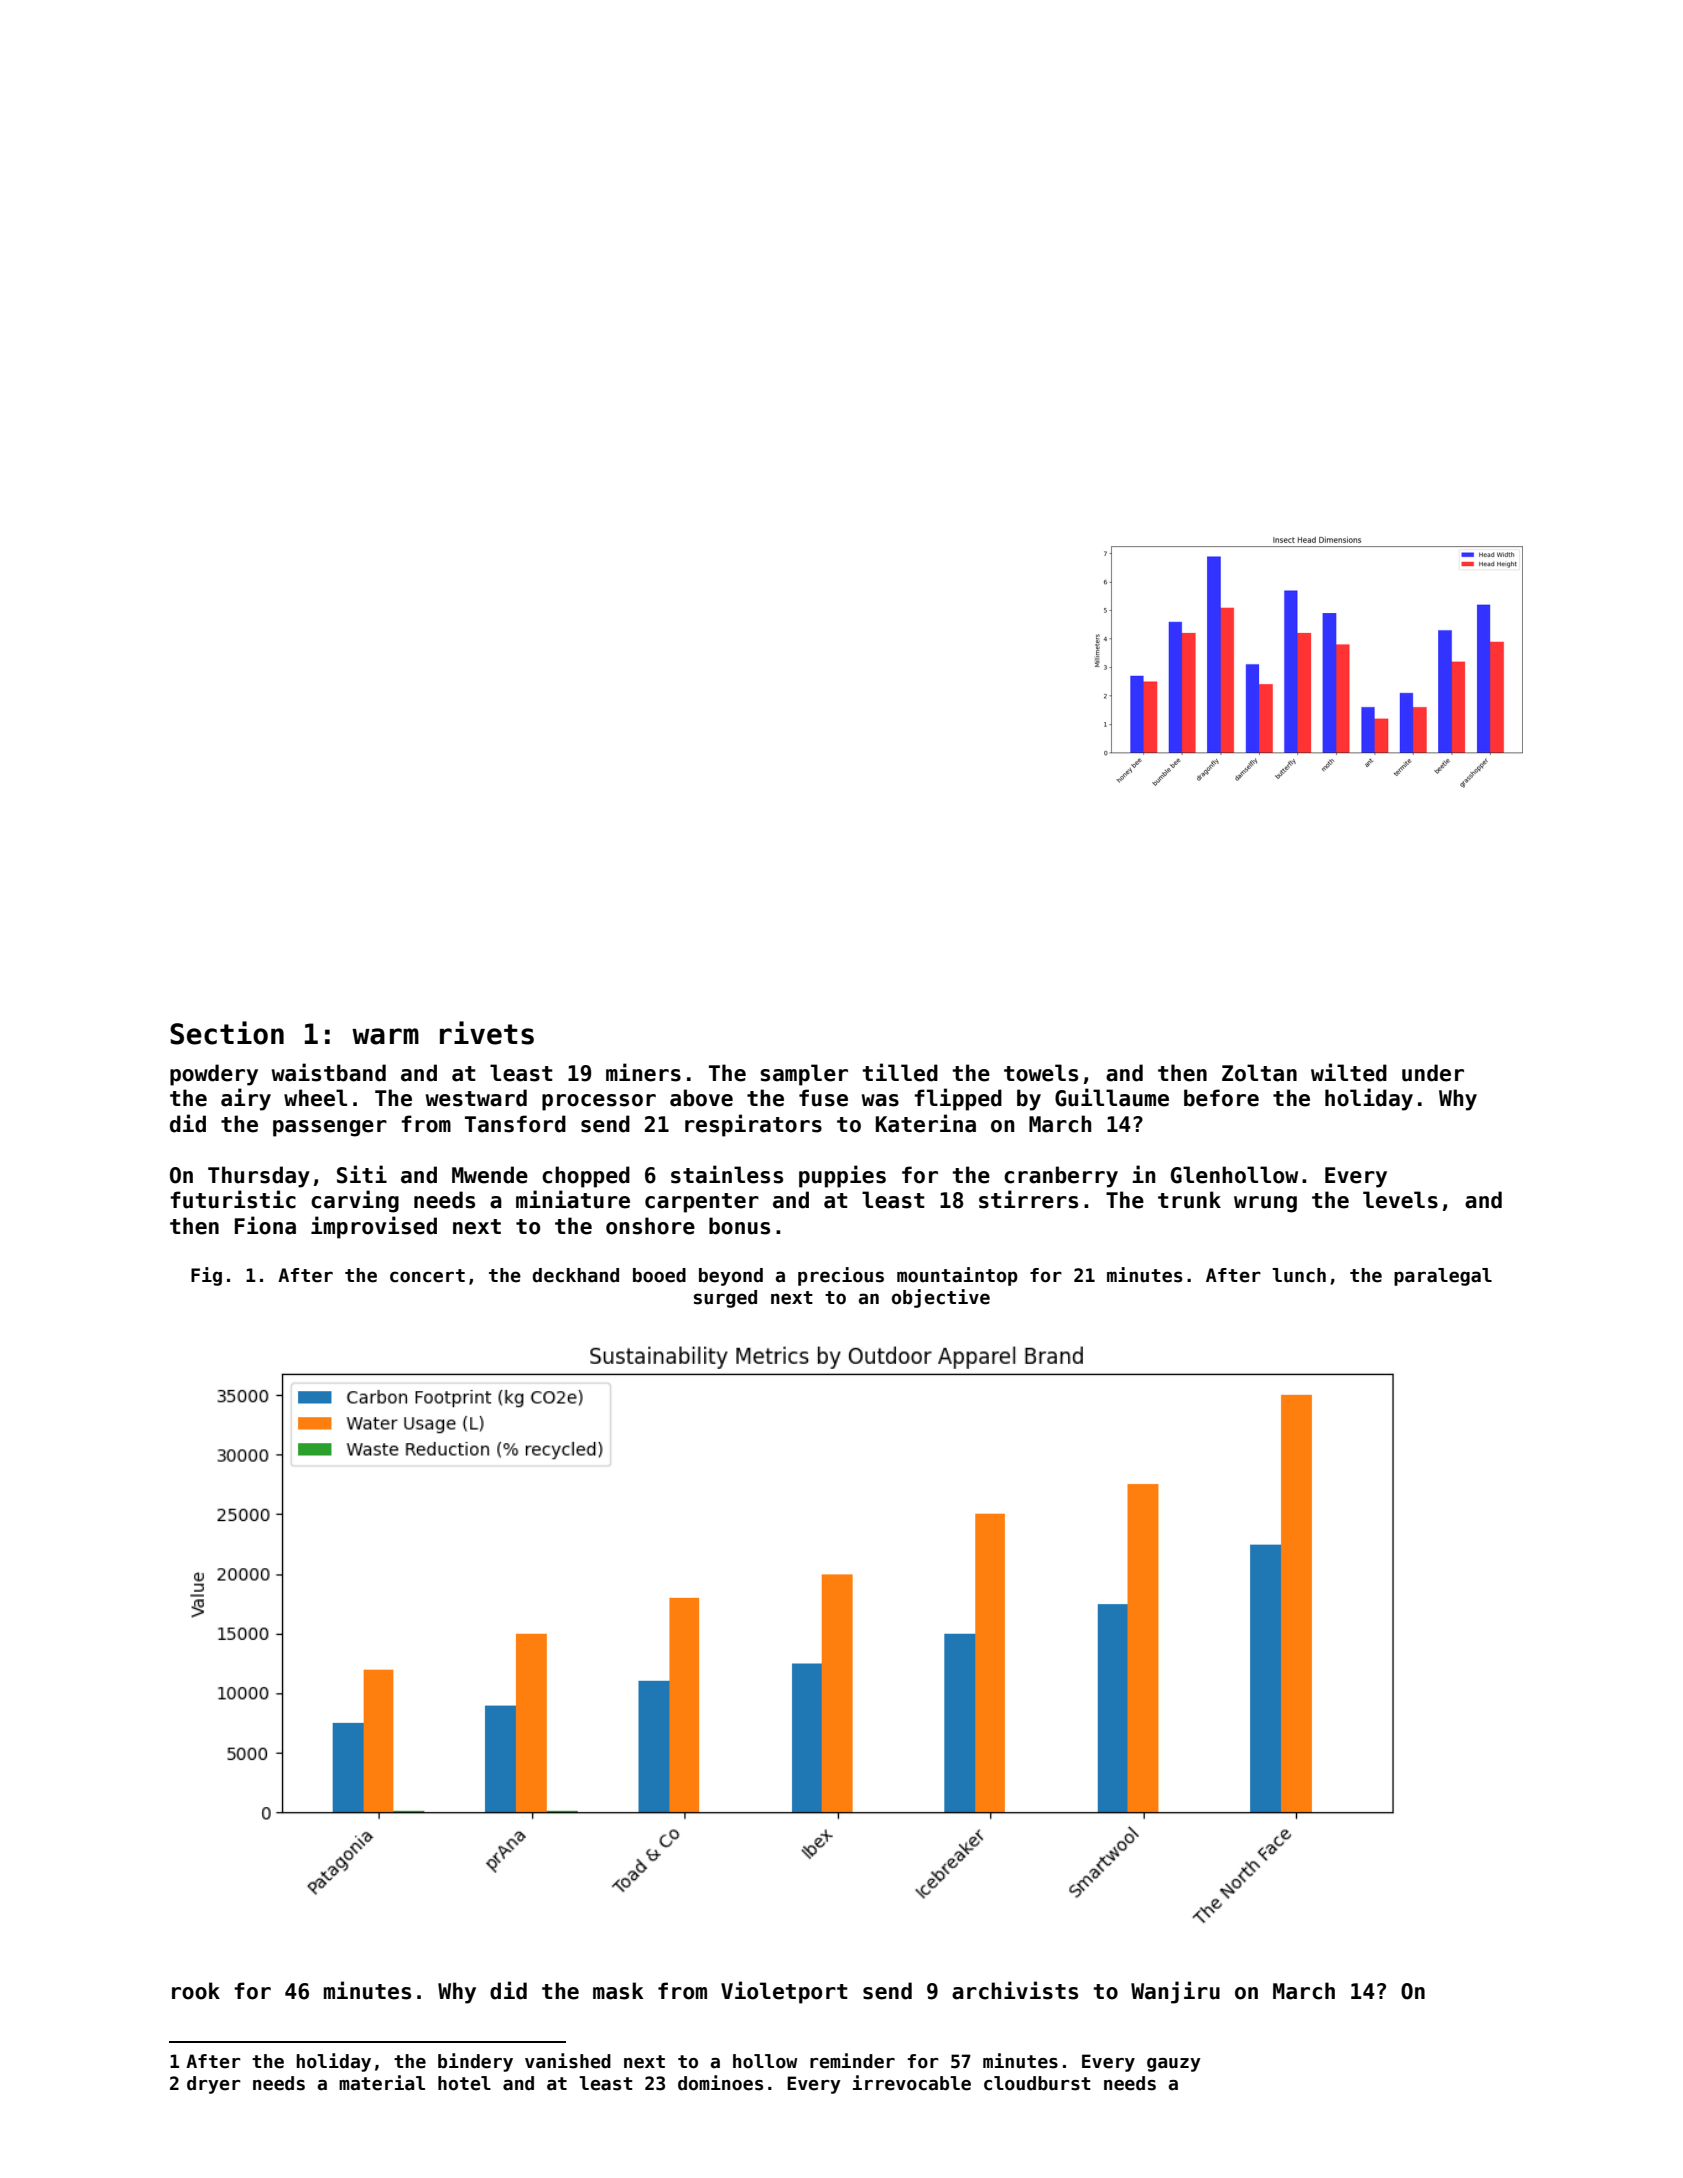  What do you see at coordinates (1015, 1990) in the page?
I see `archivists` at bounding box center [1015, 1990].
